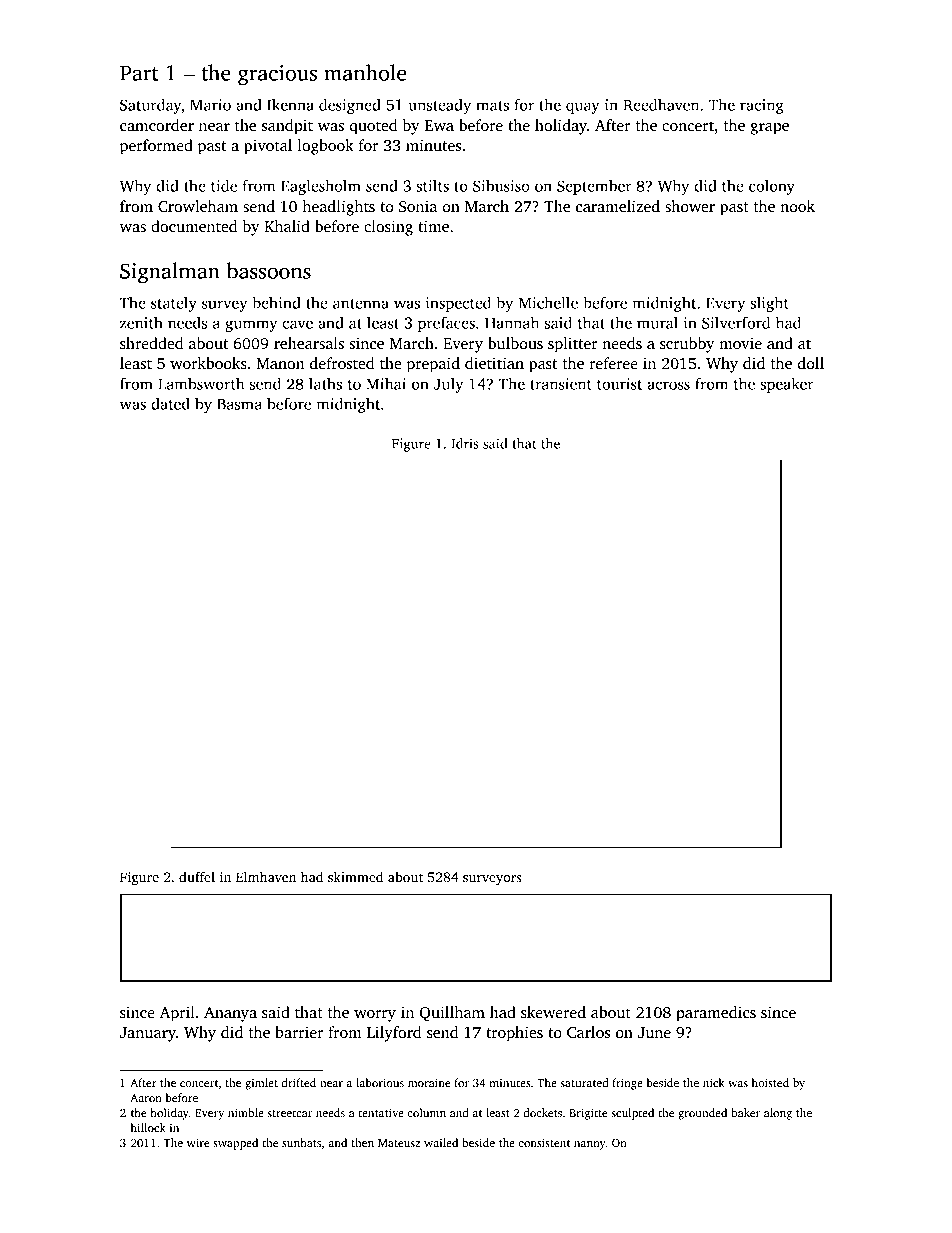  Describe the element at coordinates (355, 876) in the image. I see `skimmed` at that location.
